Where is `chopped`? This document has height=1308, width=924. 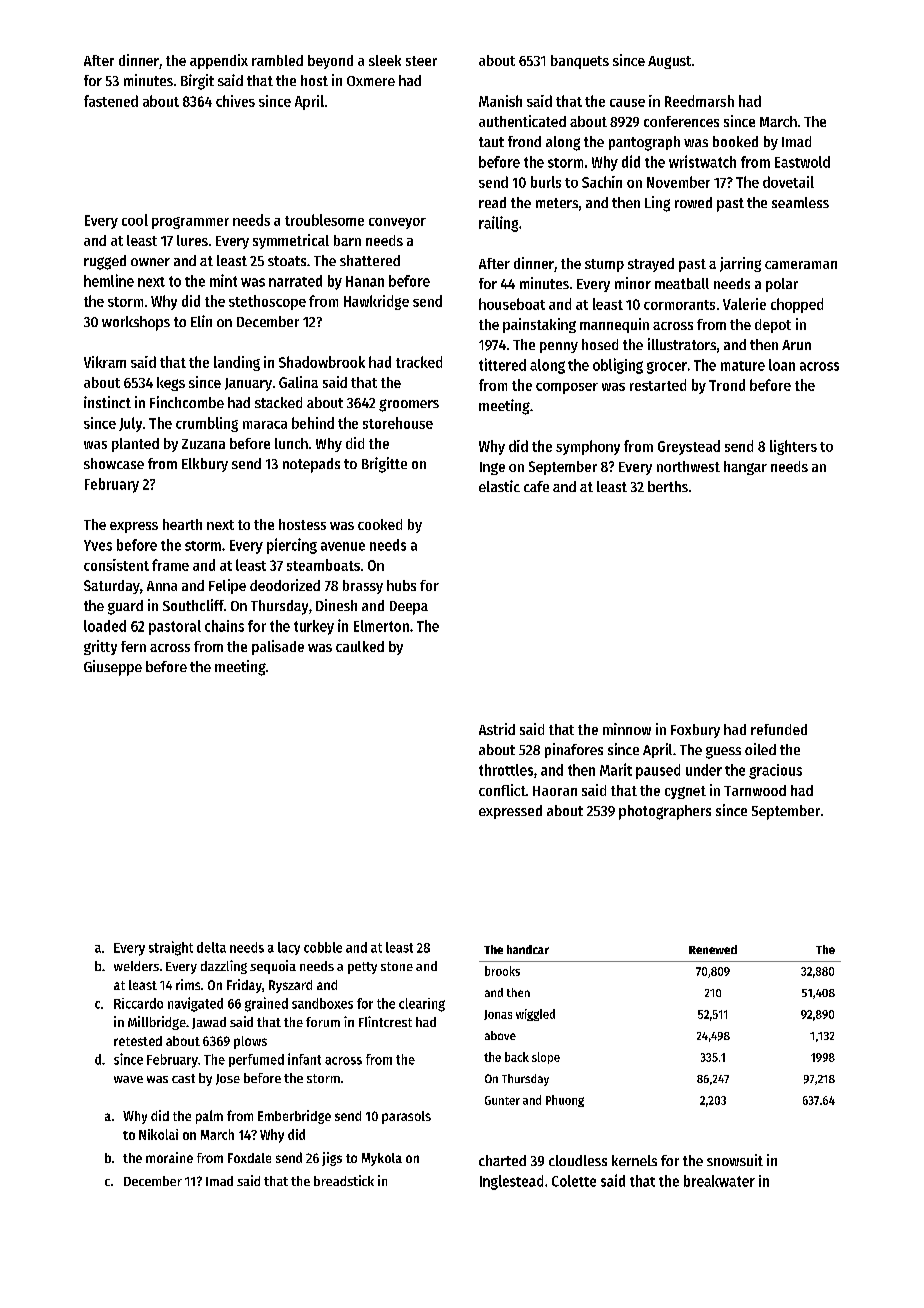 chopped is located at coordinates (797, 305).
